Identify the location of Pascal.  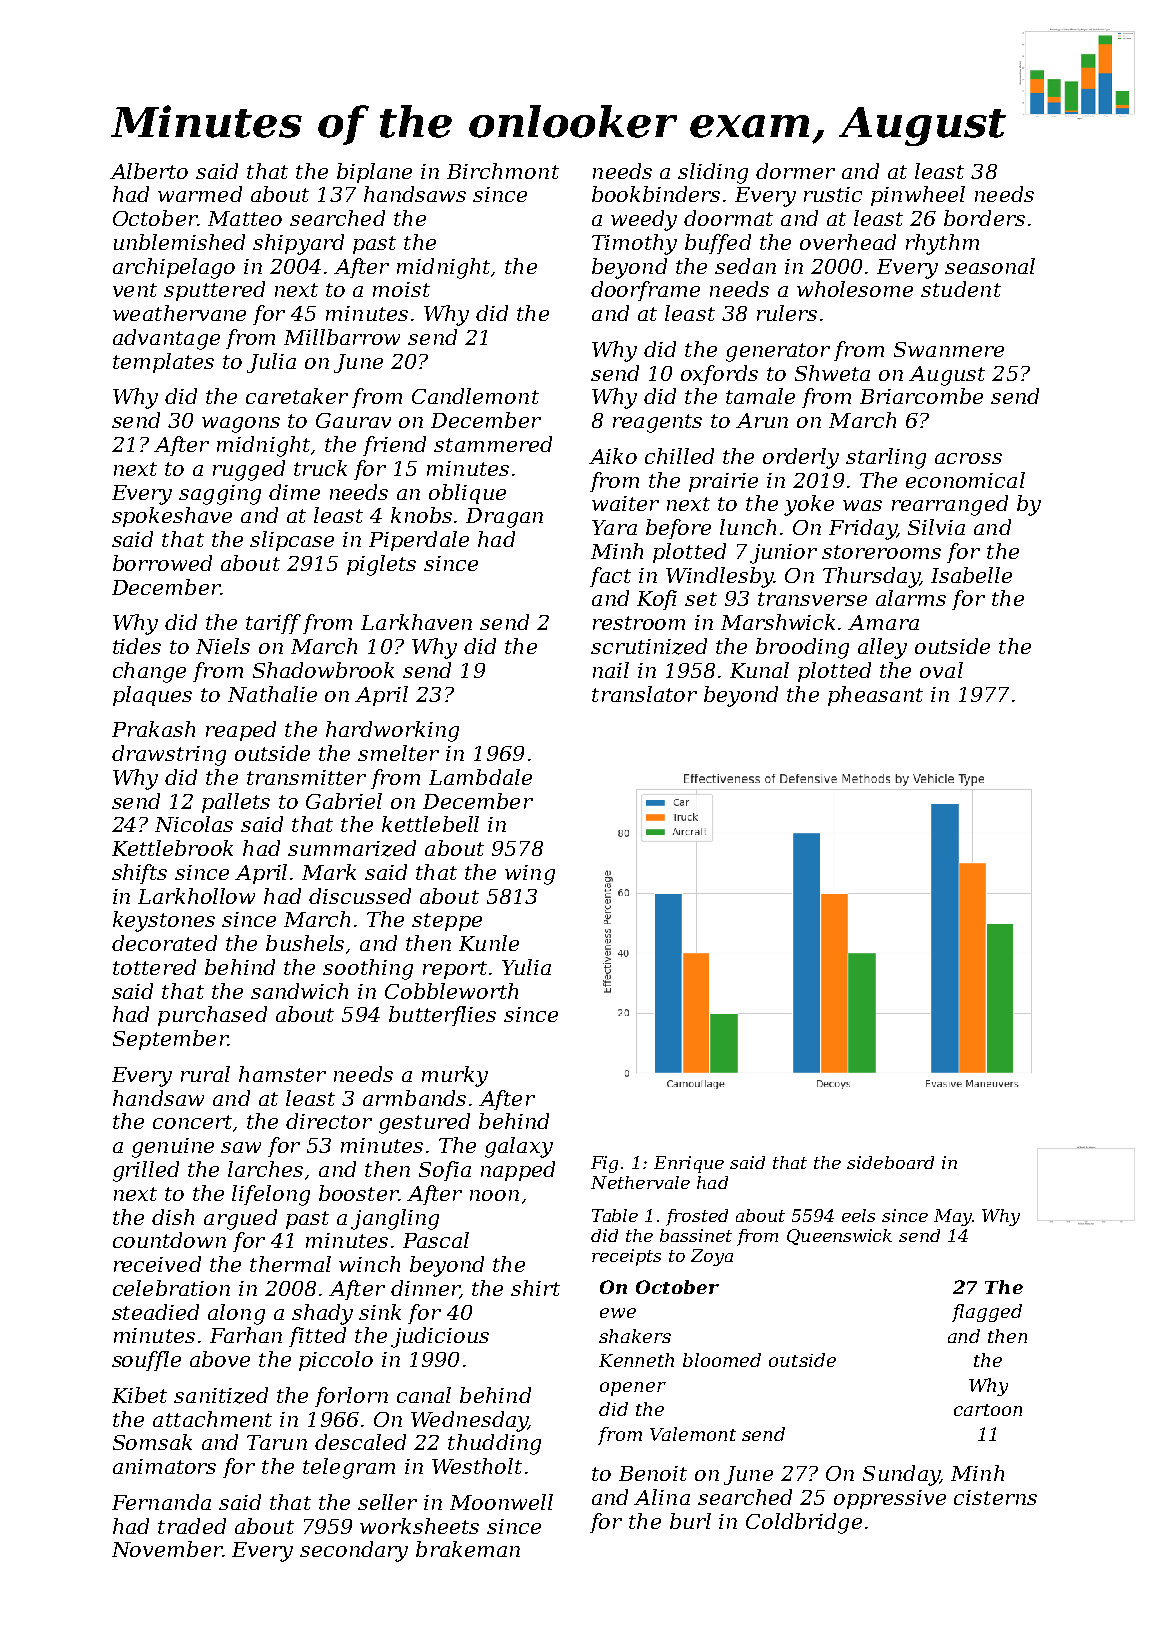
(436, 1240).
